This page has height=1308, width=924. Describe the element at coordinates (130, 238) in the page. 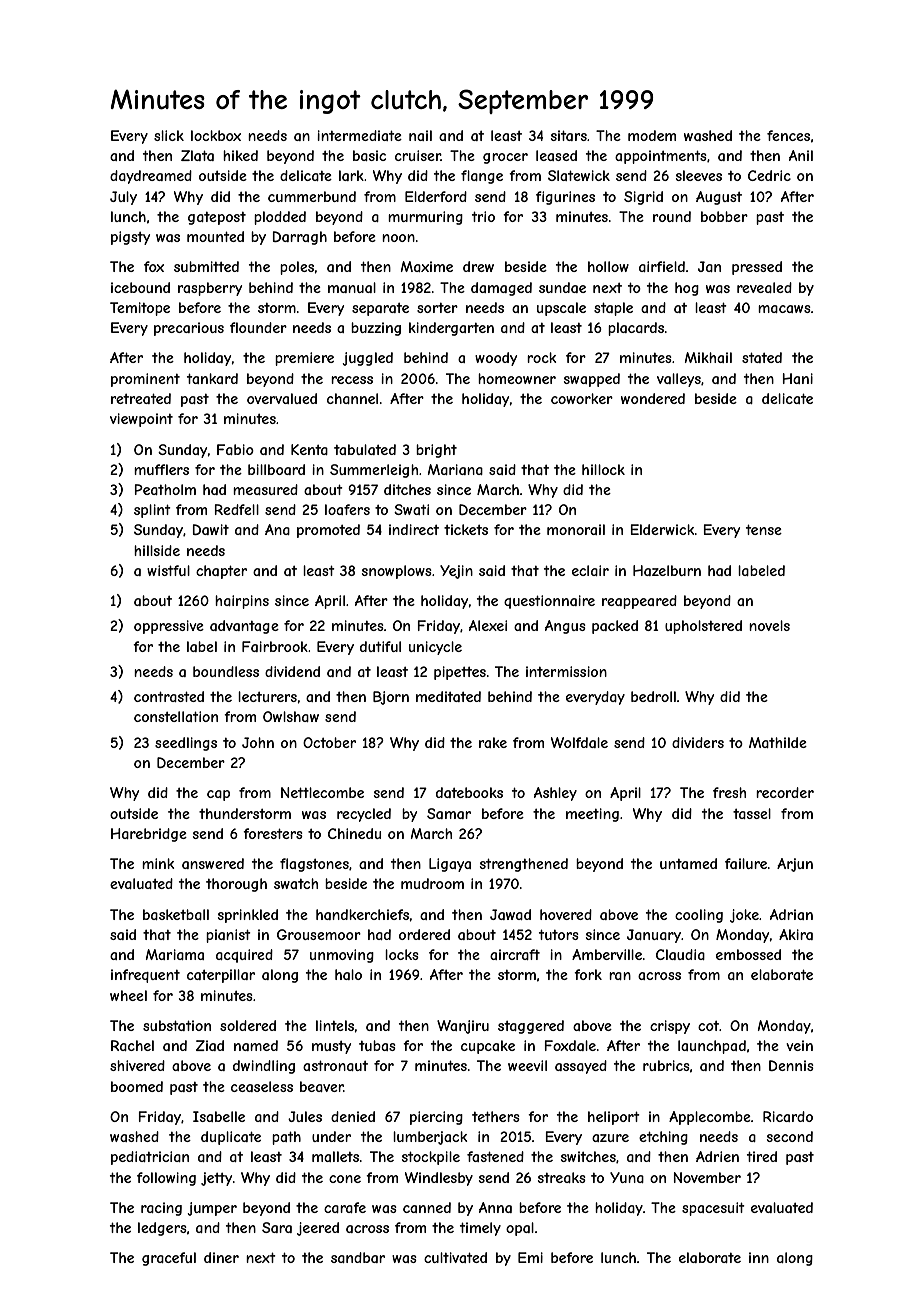

I see `pigsty` at that location.
